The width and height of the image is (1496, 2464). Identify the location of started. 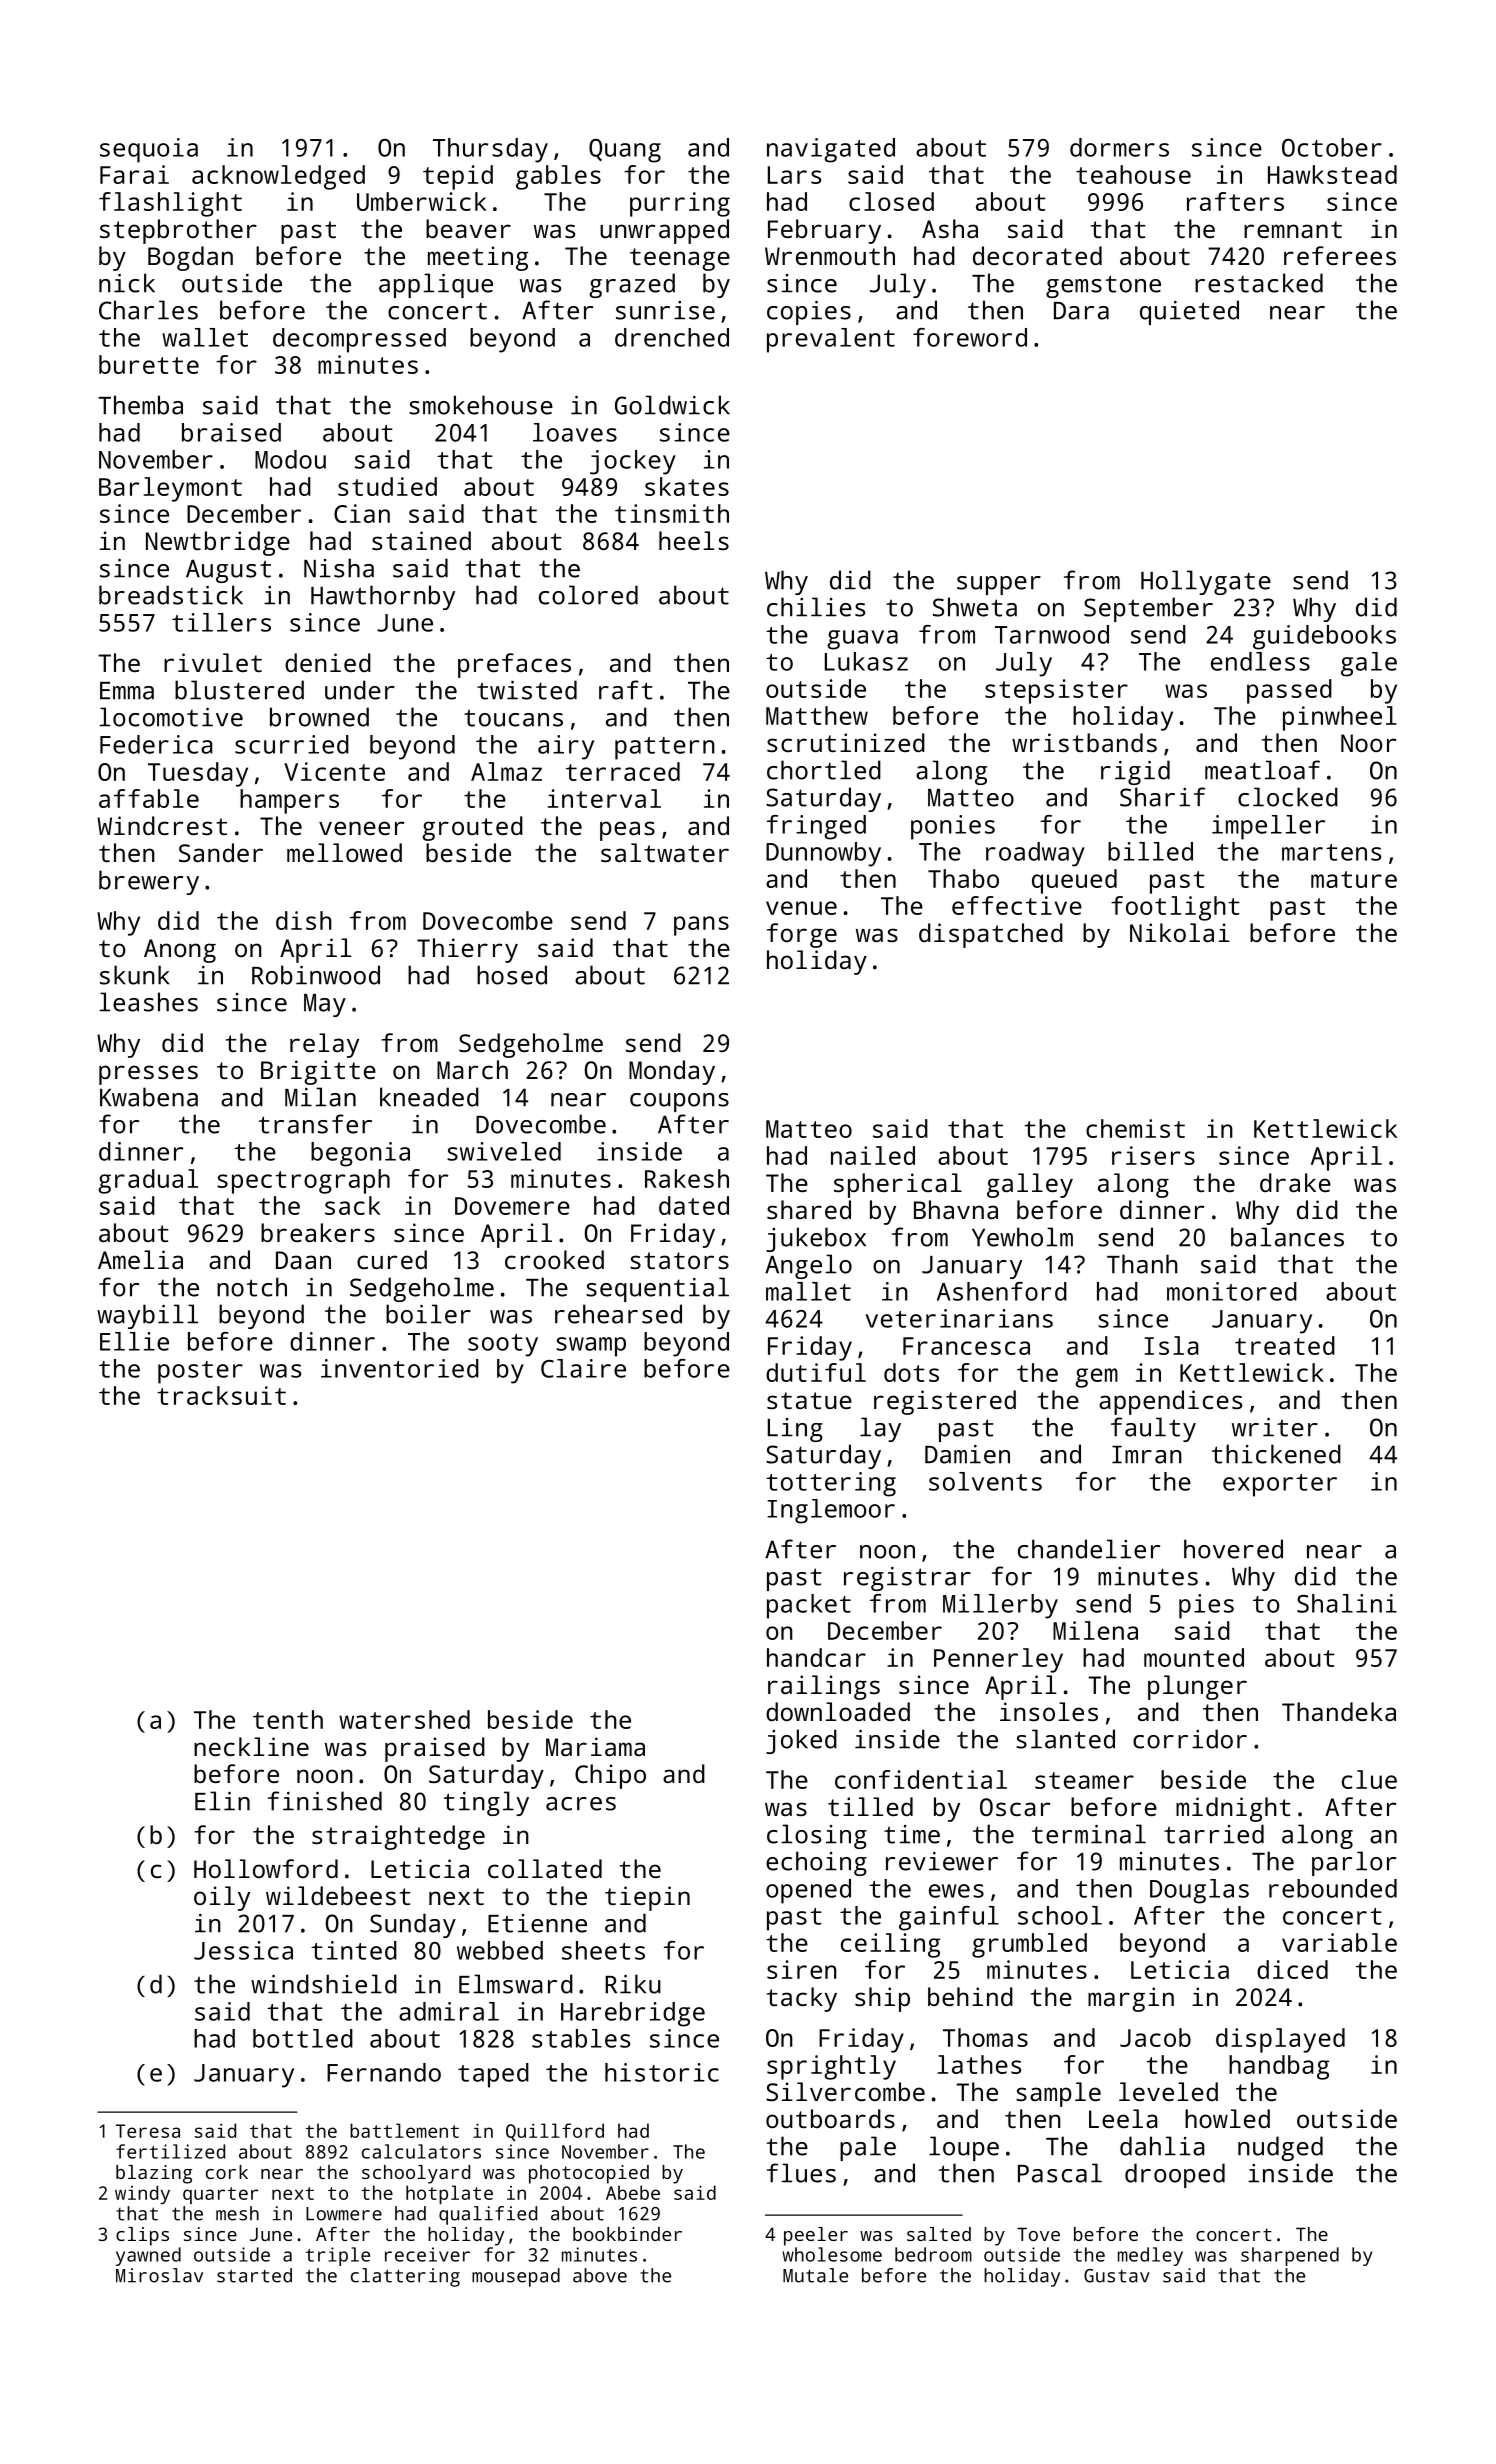
(254, 2275).
